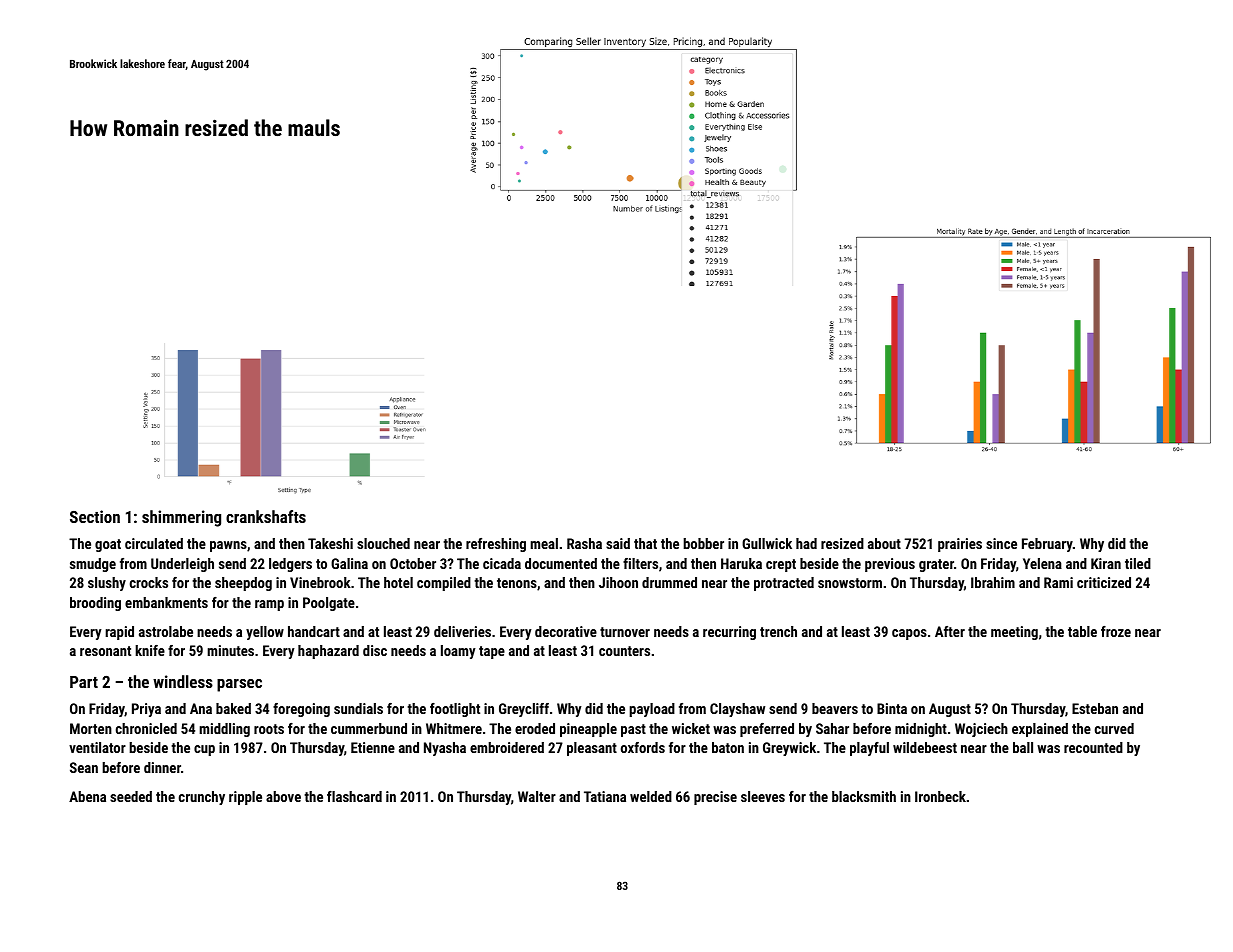 This screenshot has width=1233, height=952. I want to click on previous, so click(890, 565).
